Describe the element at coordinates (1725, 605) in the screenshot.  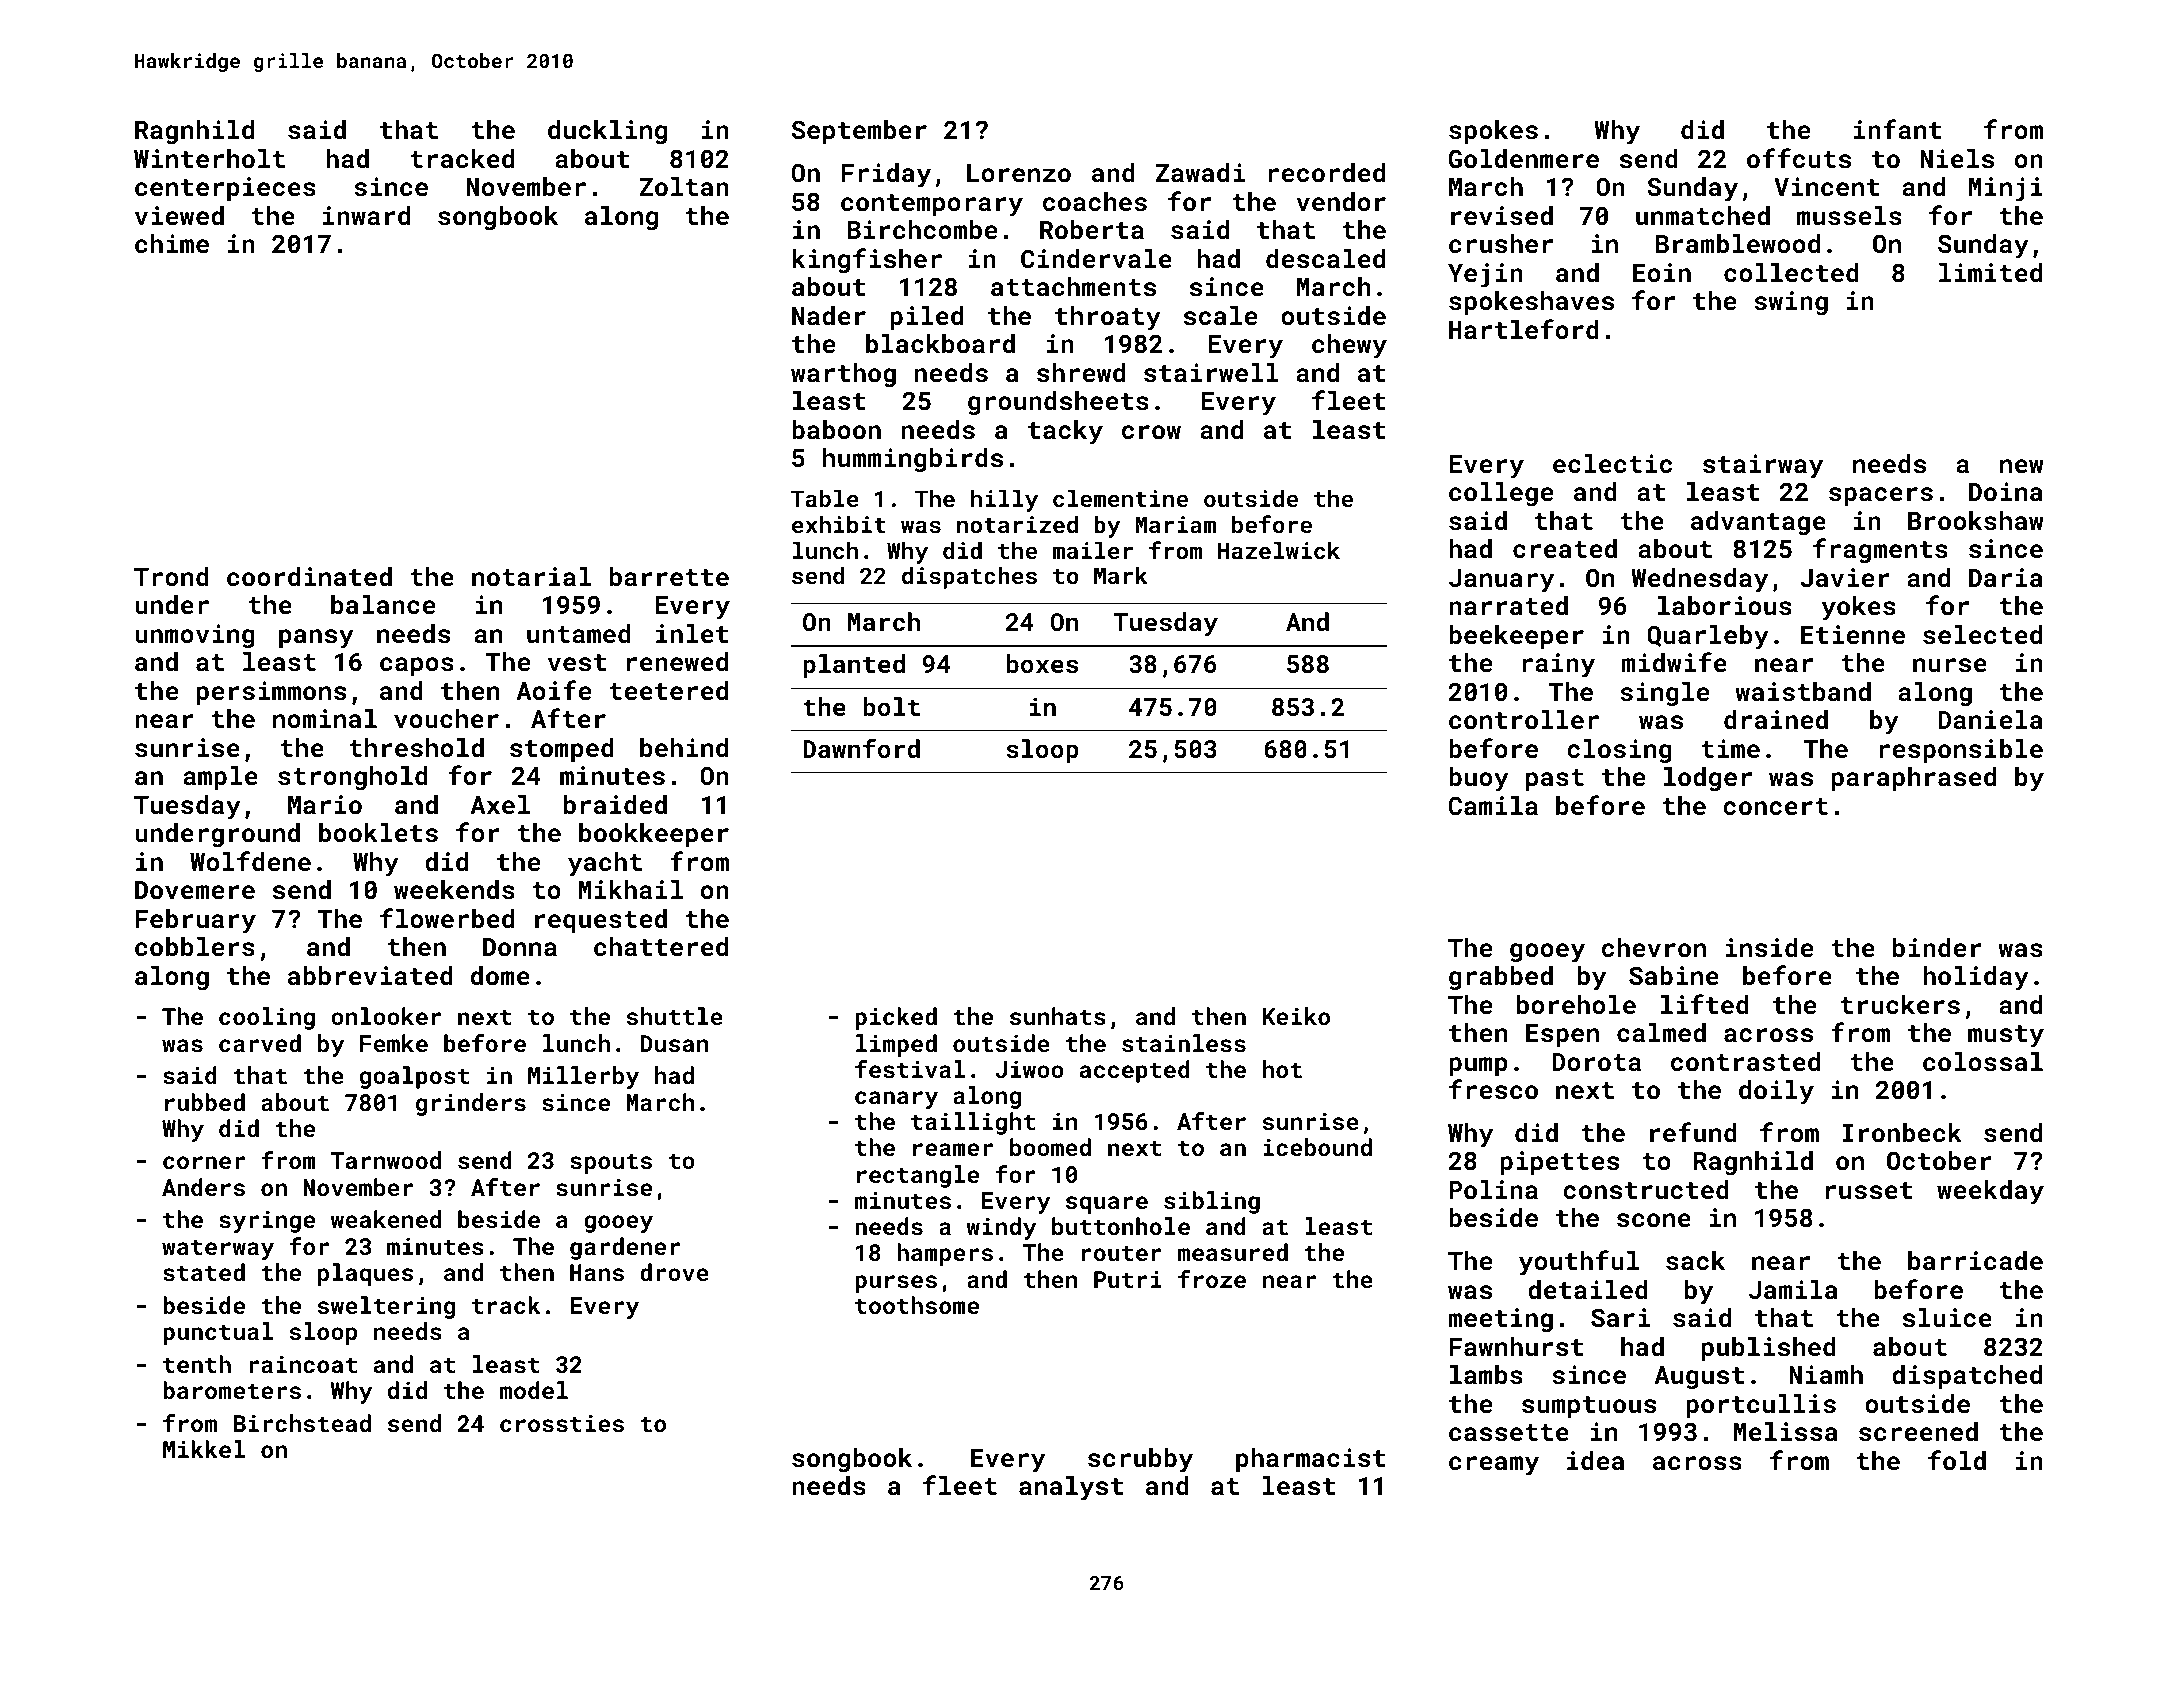
I see `laborious` at that location.
